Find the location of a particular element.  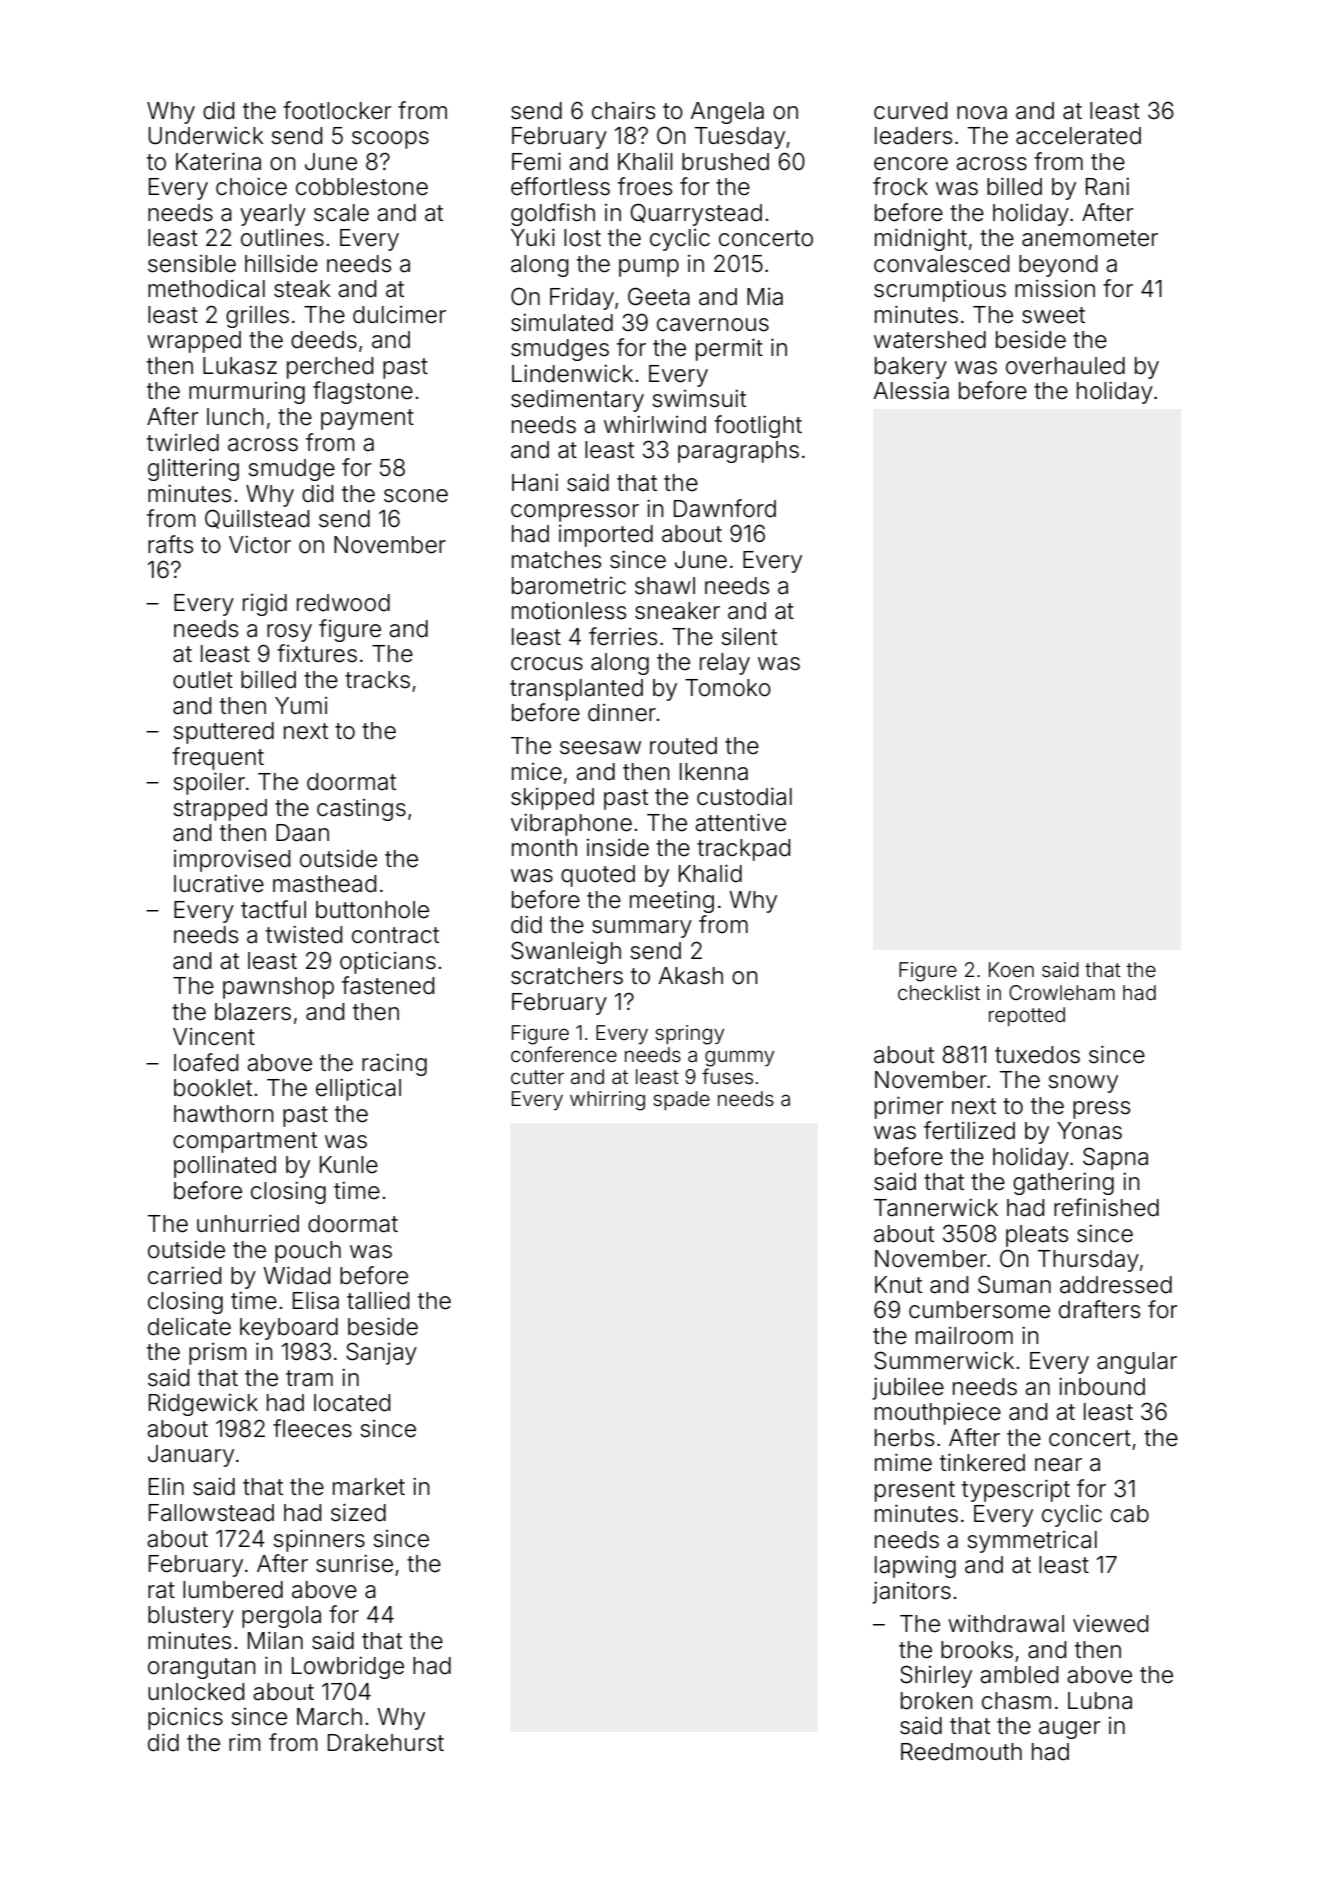

Lowbridge is located at coordinates (348, 1668).
